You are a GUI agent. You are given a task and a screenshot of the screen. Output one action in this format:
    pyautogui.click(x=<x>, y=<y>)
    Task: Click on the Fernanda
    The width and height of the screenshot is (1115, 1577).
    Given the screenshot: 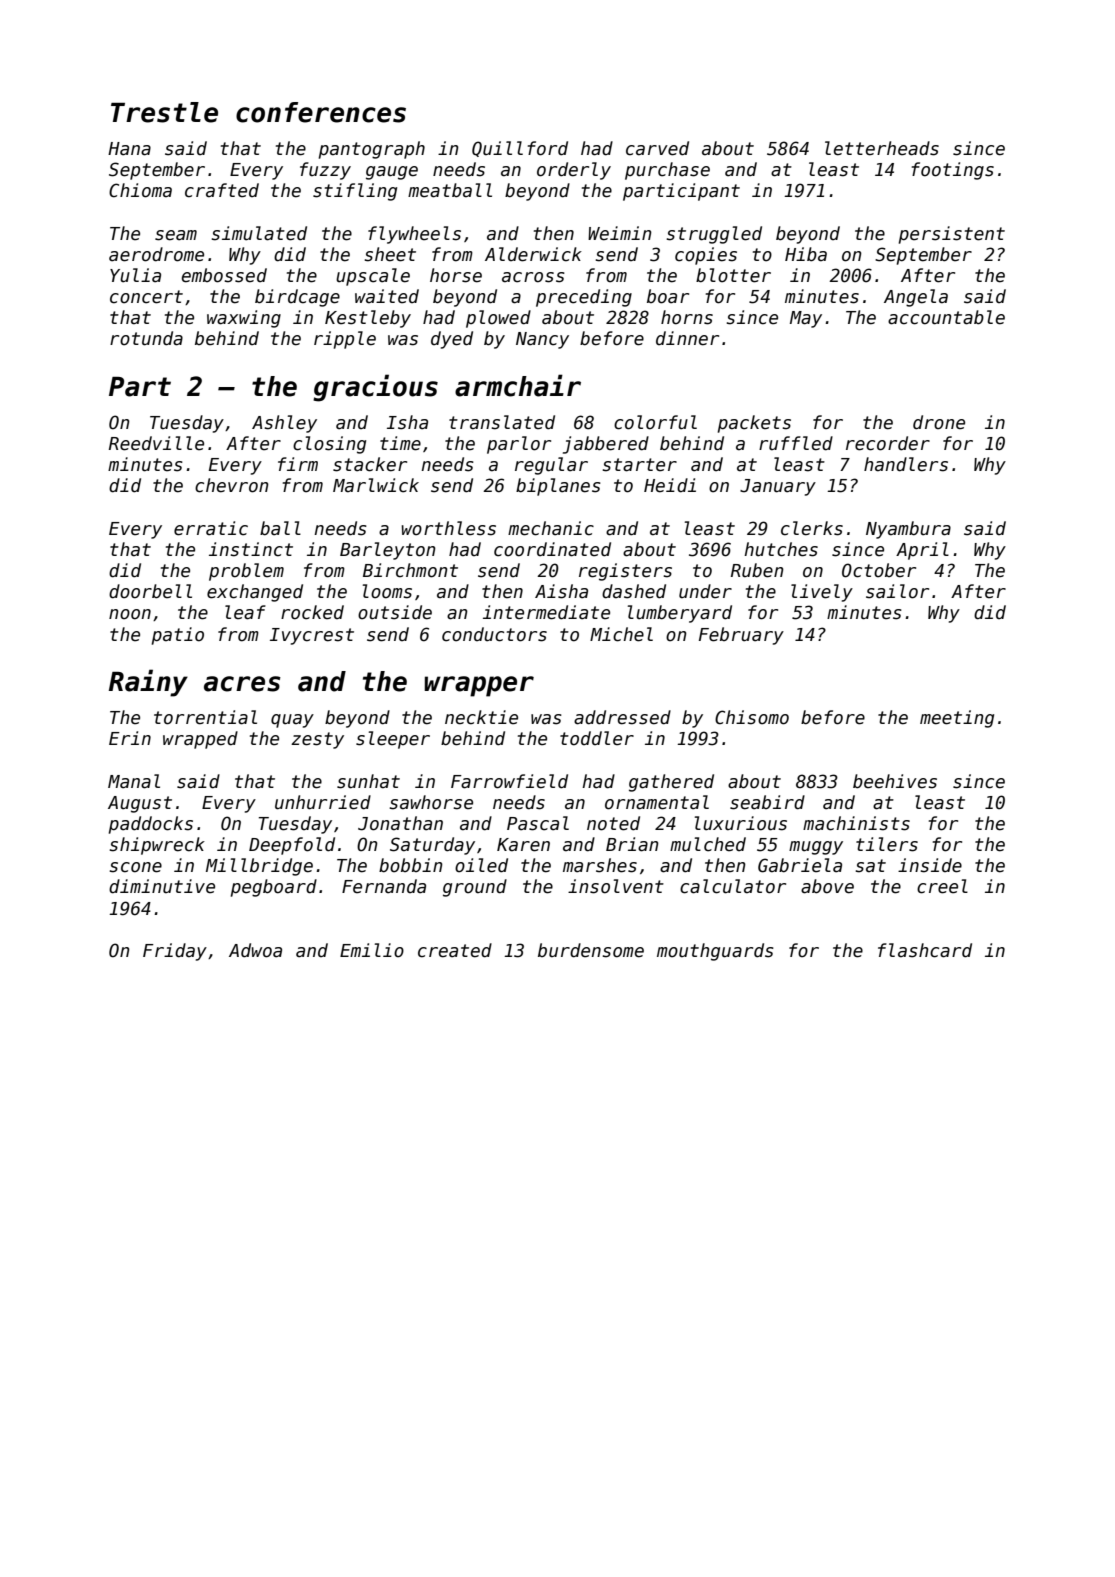 What is the action you would take?
    pyautogui.click(x=384, y=886)
